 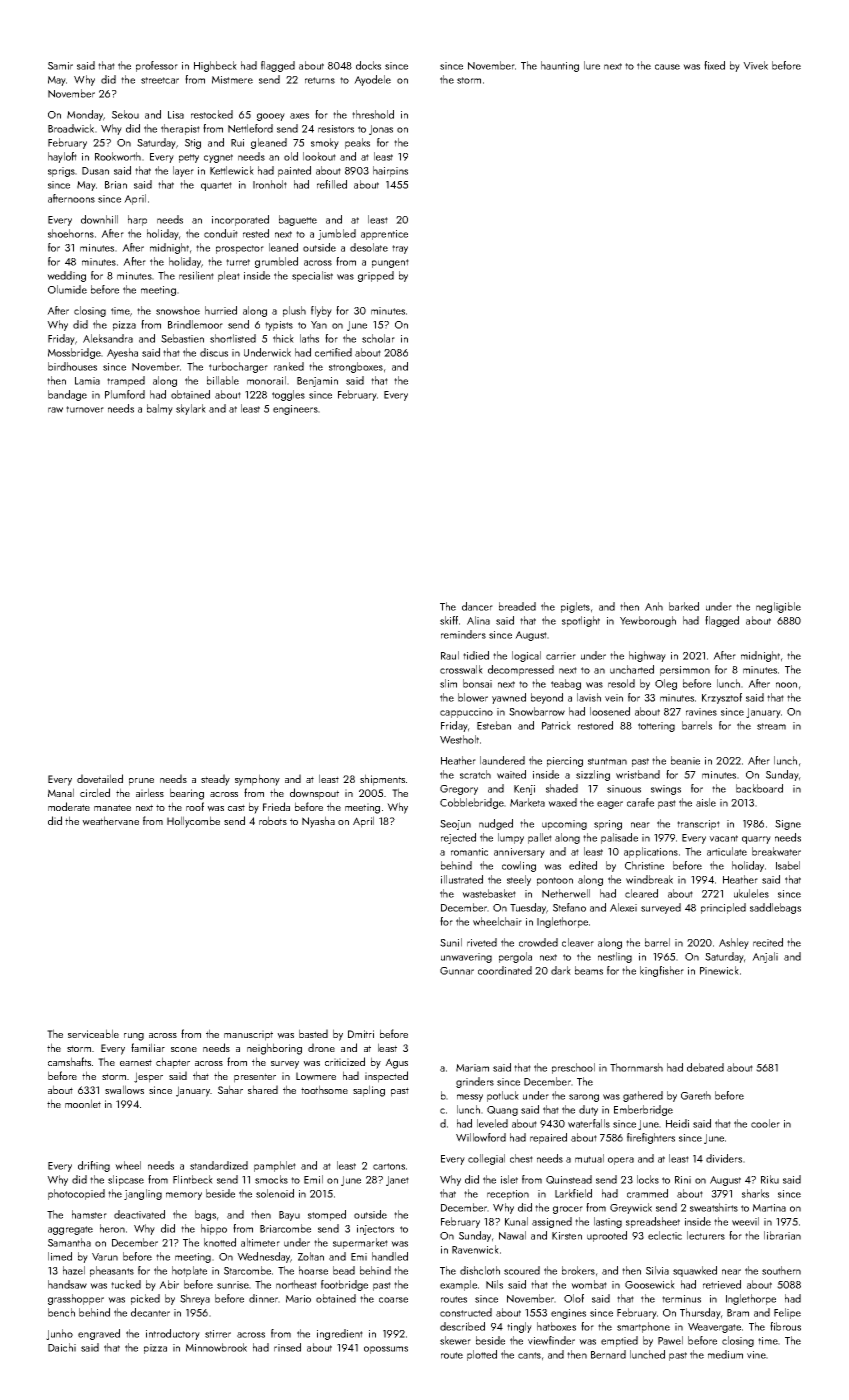 What do you see at coordinates (667, 67) in the document?
I see `cause` at bounding box center [667, 67].
